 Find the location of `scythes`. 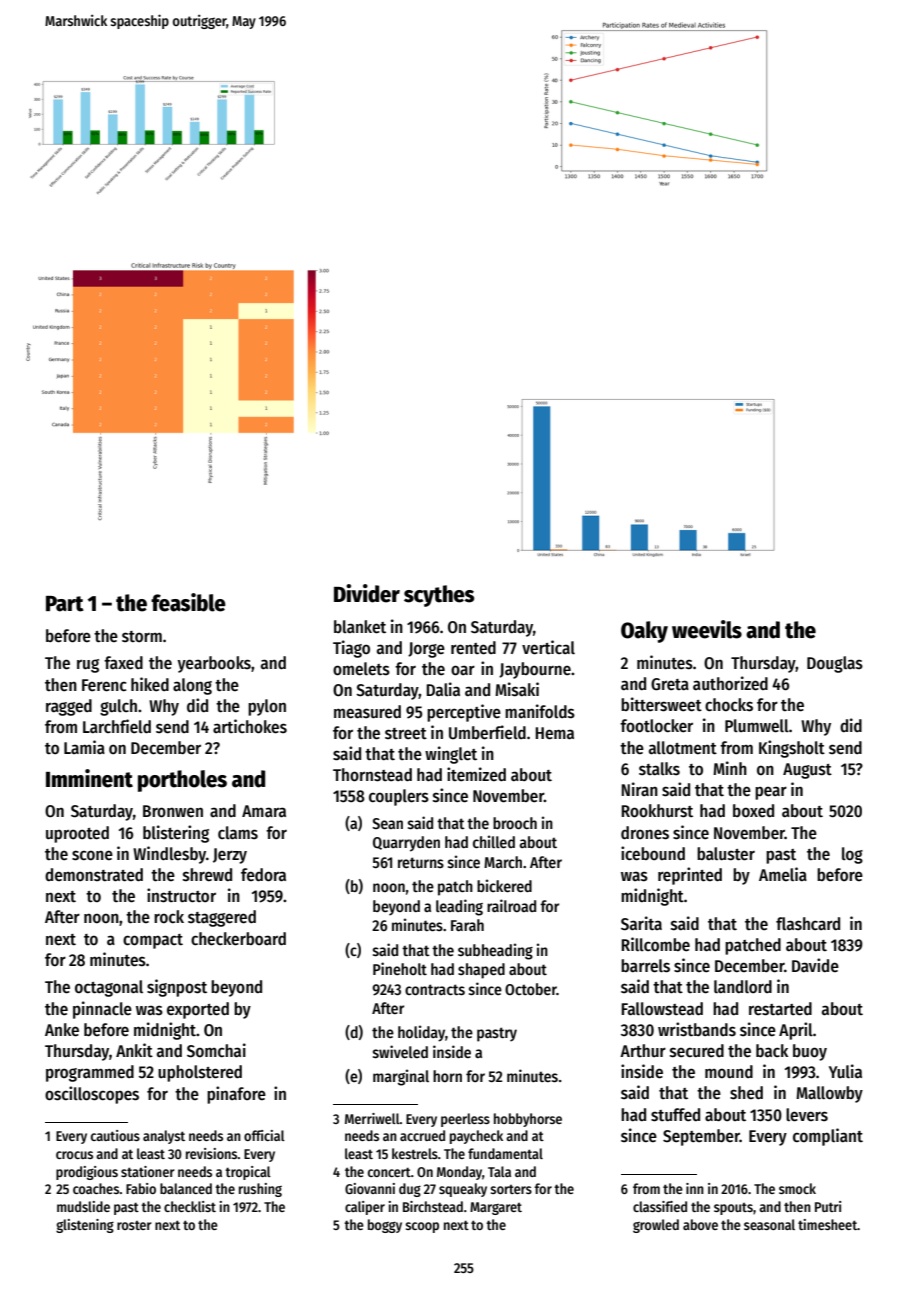

scythes is located at coordinates (439, 596).
